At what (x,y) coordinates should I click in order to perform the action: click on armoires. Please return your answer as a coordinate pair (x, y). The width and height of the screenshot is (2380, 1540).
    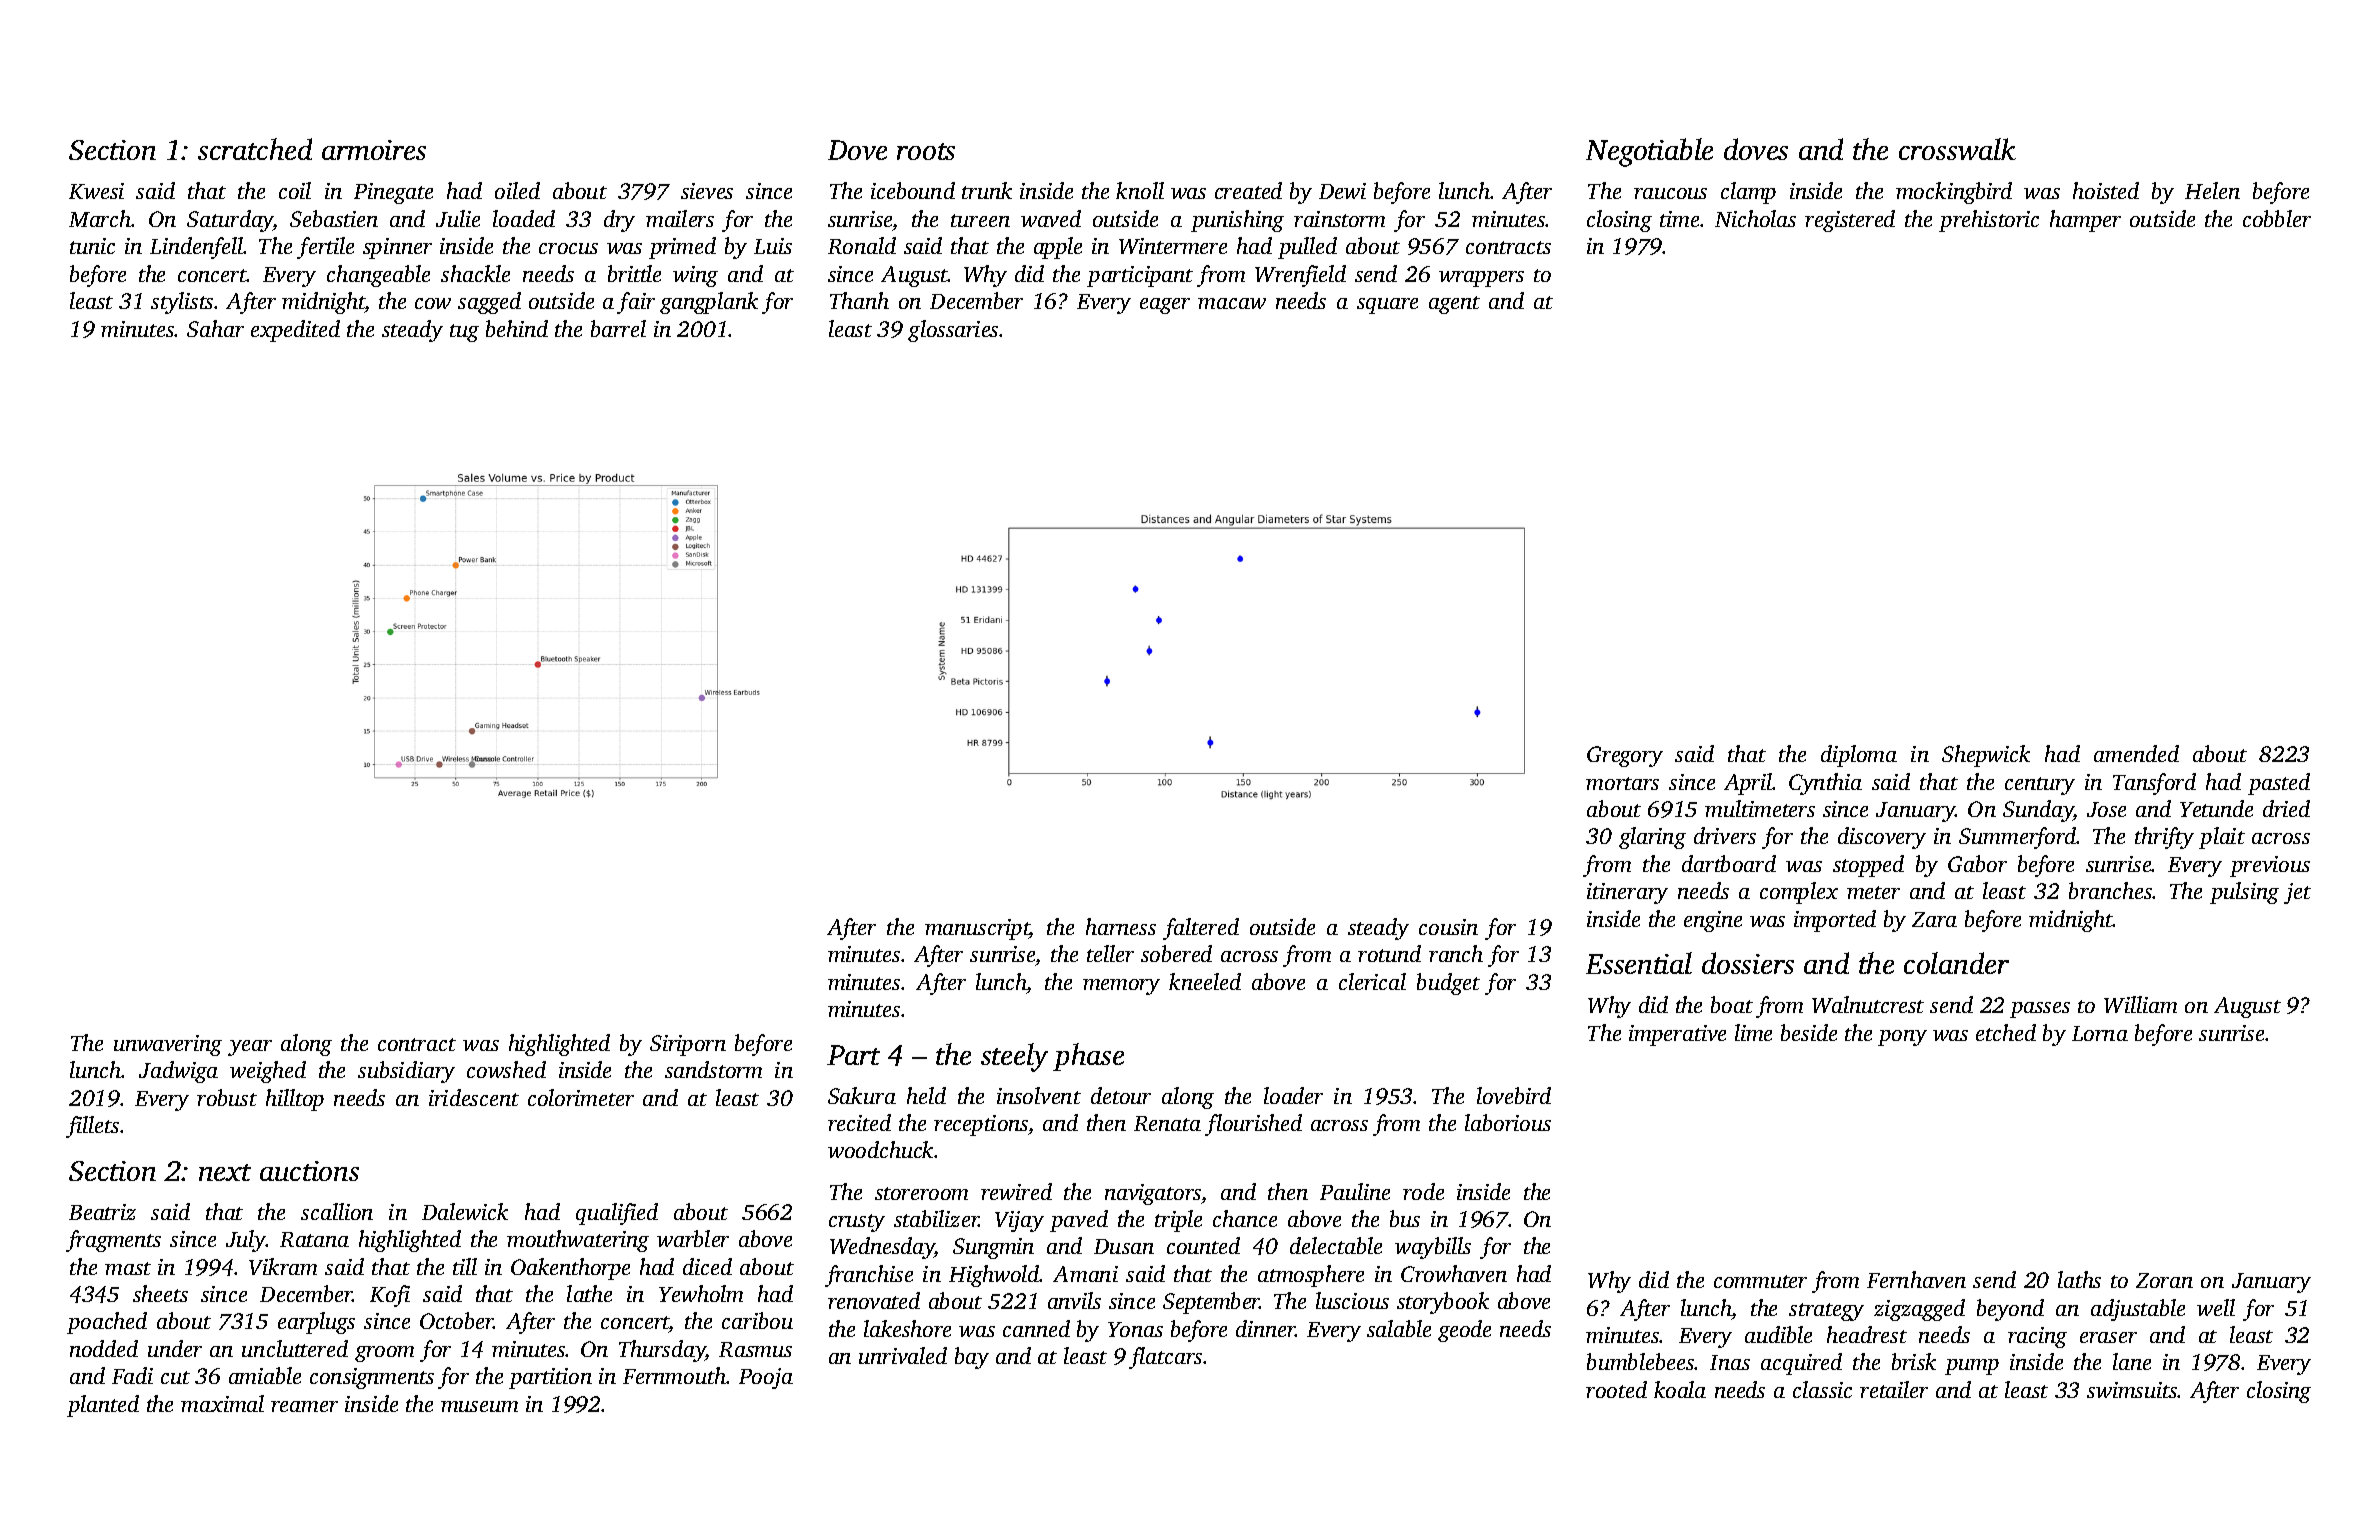
    Looking at the image, I should click on (374, 150).
